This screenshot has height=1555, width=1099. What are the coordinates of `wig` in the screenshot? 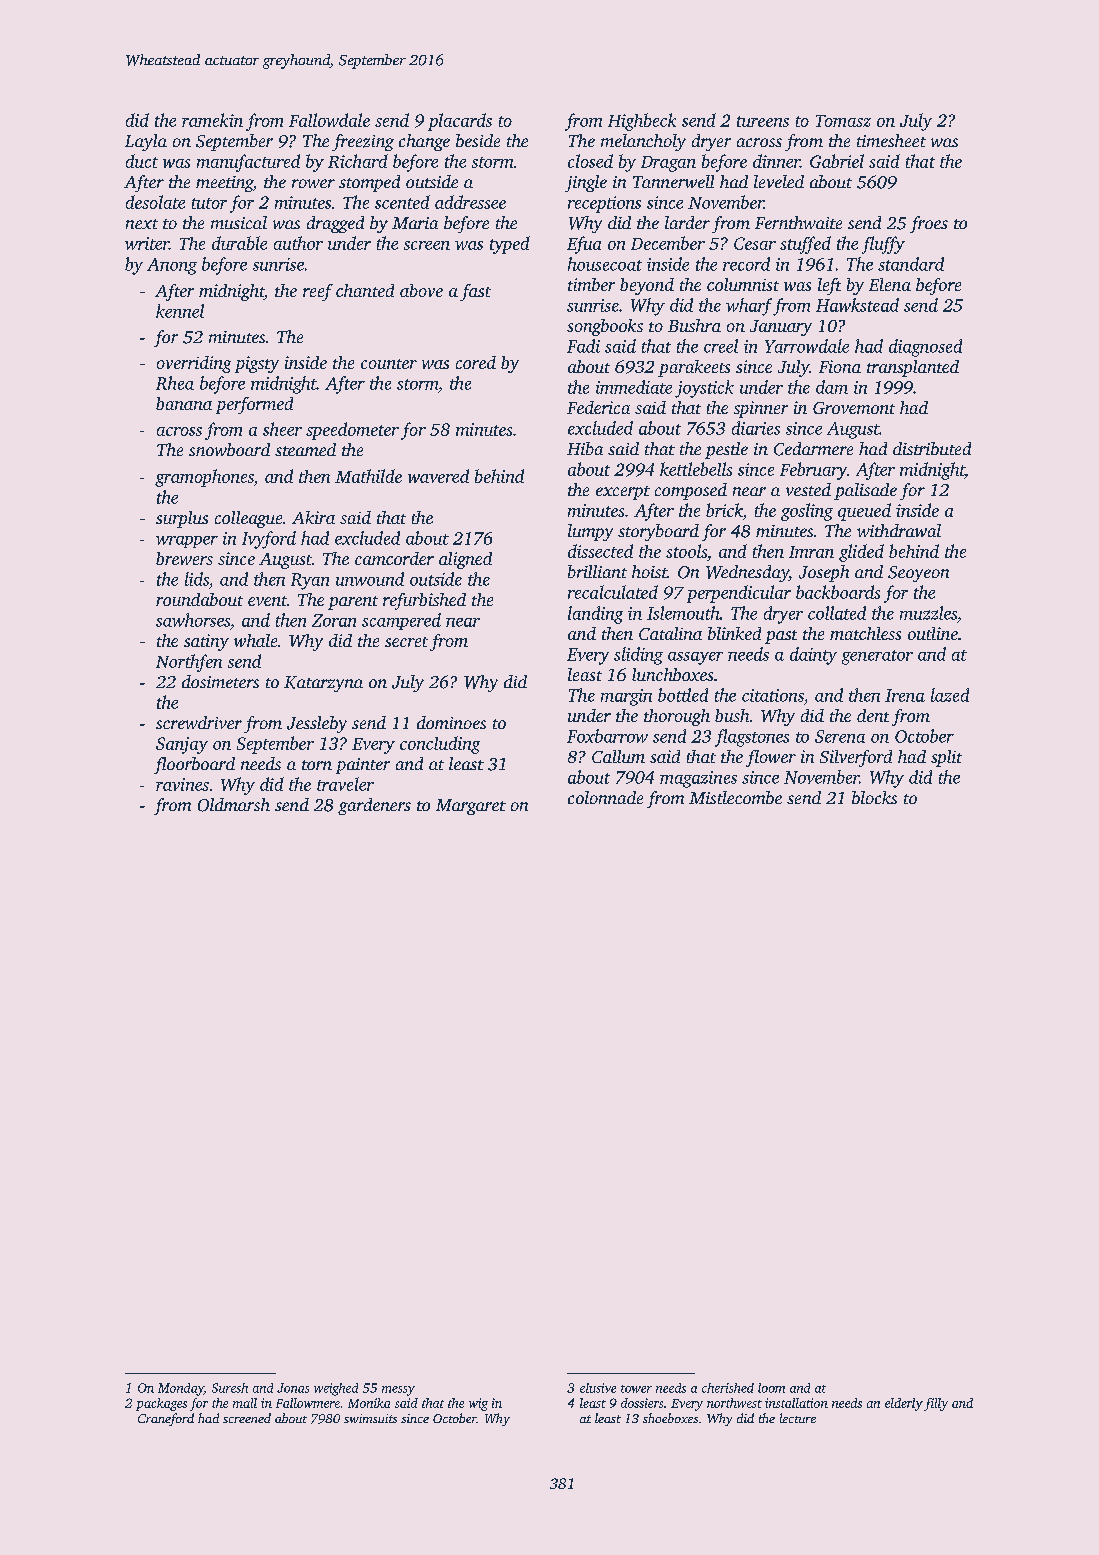 It's located at (478, 1404).
